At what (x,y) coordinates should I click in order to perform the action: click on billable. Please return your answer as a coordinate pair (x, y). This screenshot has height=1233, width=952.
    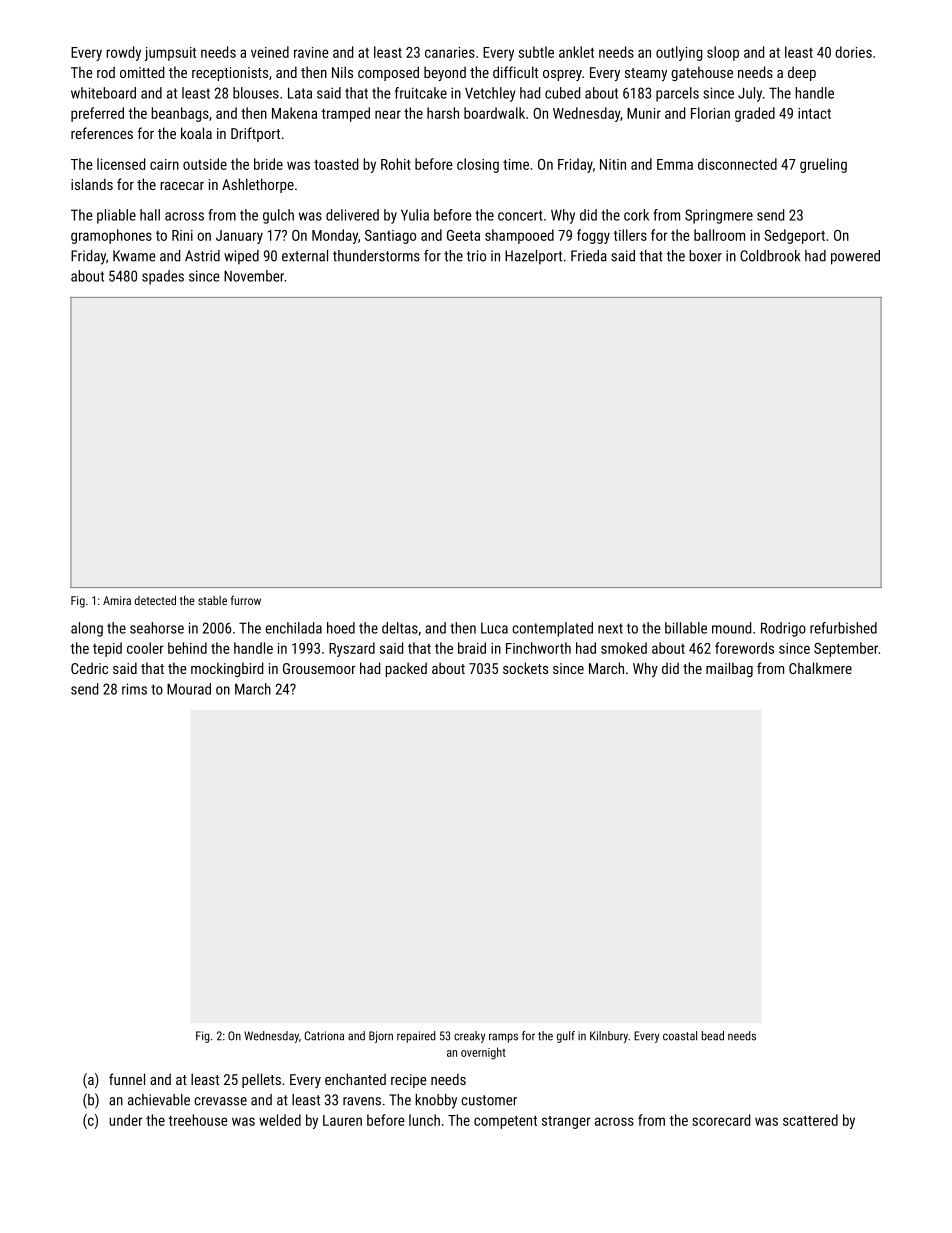
    Looking at the image, I should click on (686, 628).
